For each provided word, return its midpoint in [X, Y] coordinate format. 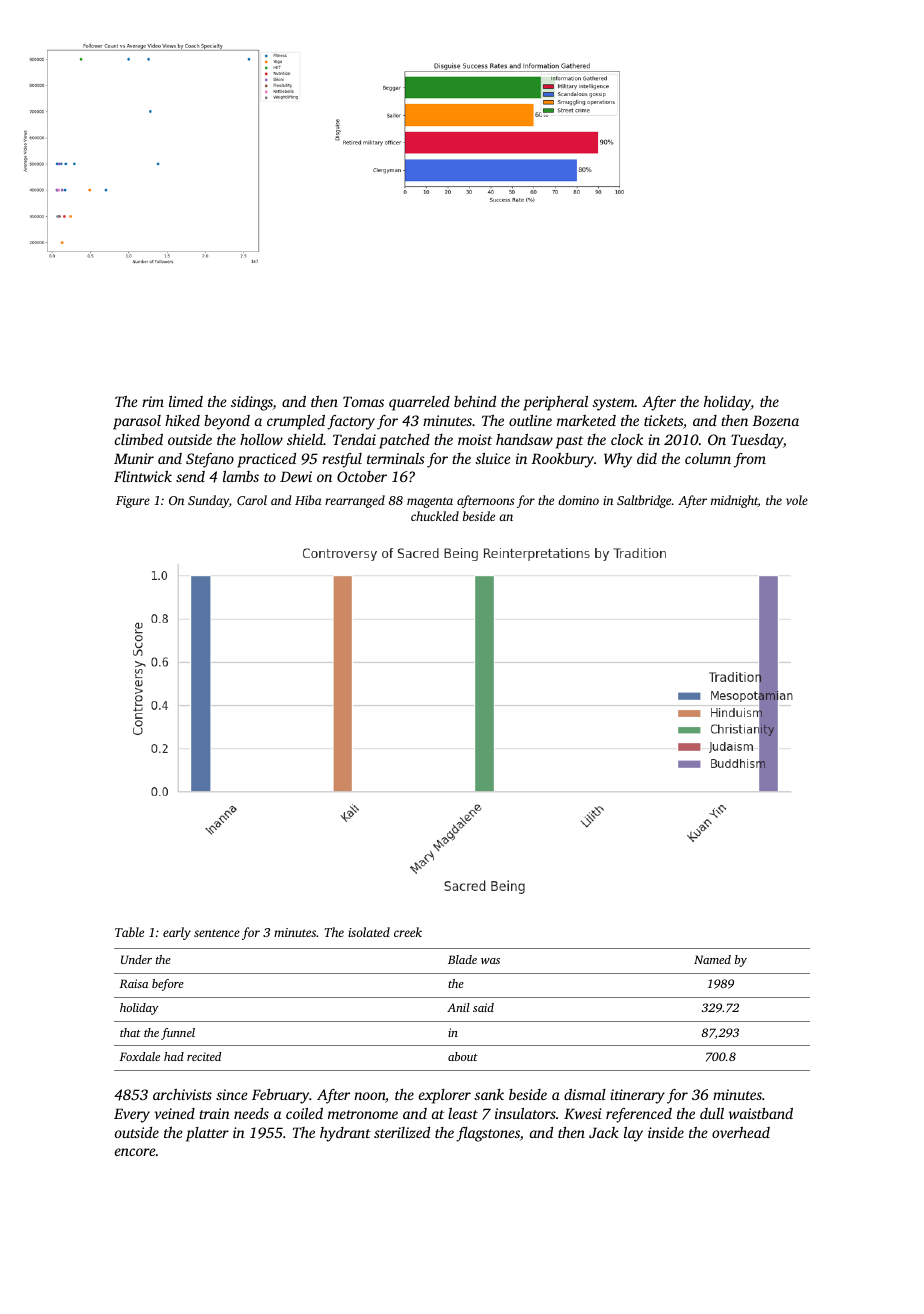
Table [129, 932]
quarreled [419, 403]
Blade [462, 959]
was [490, 961]
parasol [137, 422]
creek [408, 932]
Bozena [775, 420]
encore [135, 1152]
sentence [217, 933]
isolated [369, 932]
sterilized [402, 1132]
